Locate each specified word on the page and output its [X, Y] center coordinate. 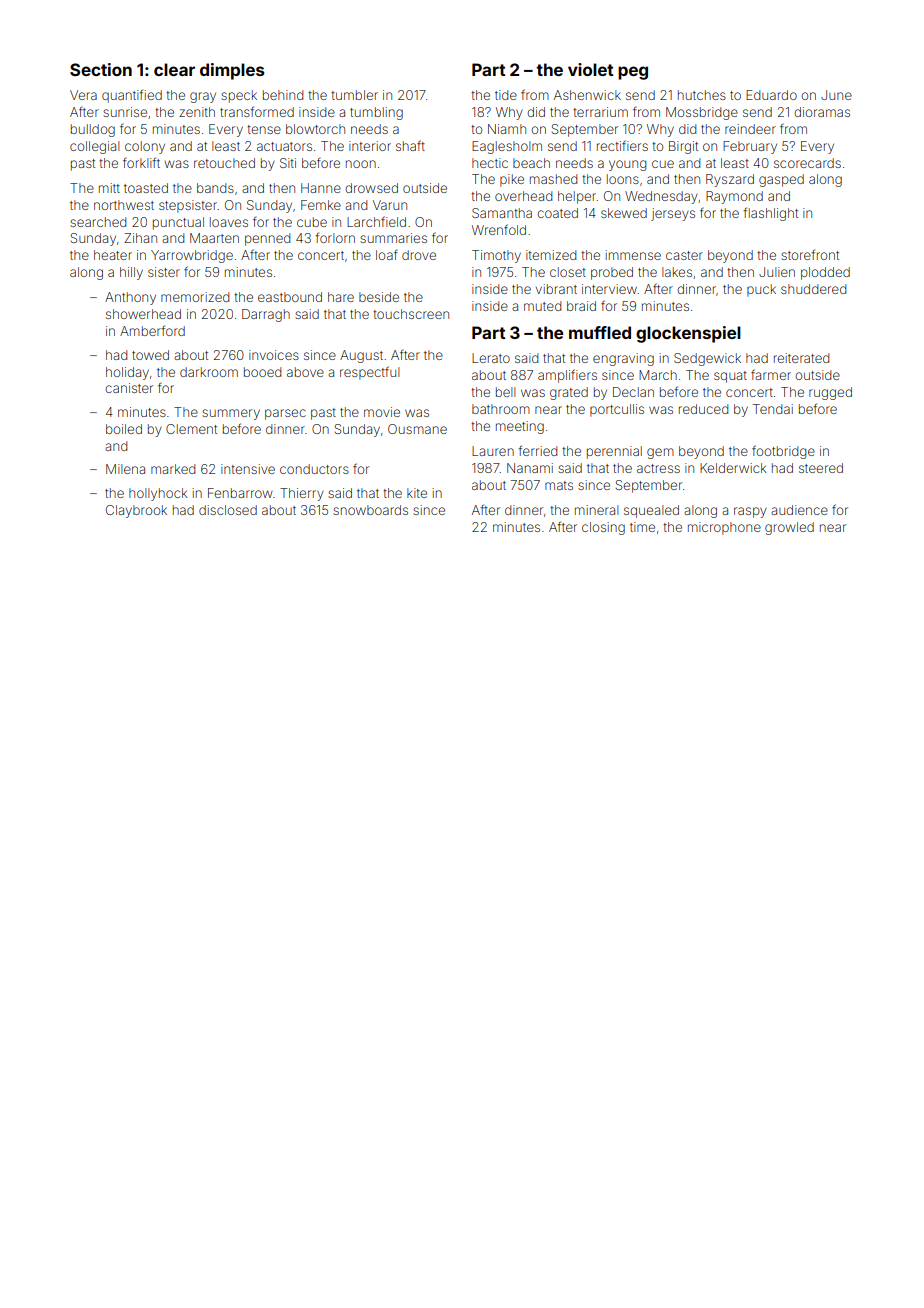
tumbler [354, 95]
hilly [131, 273]
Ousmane [417, 429]
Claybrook [136, 511]
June [836, 95]
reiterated [801, 358]
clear [174, 69]
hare [341, 297]
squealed [651, 511]
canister [129, 388]
